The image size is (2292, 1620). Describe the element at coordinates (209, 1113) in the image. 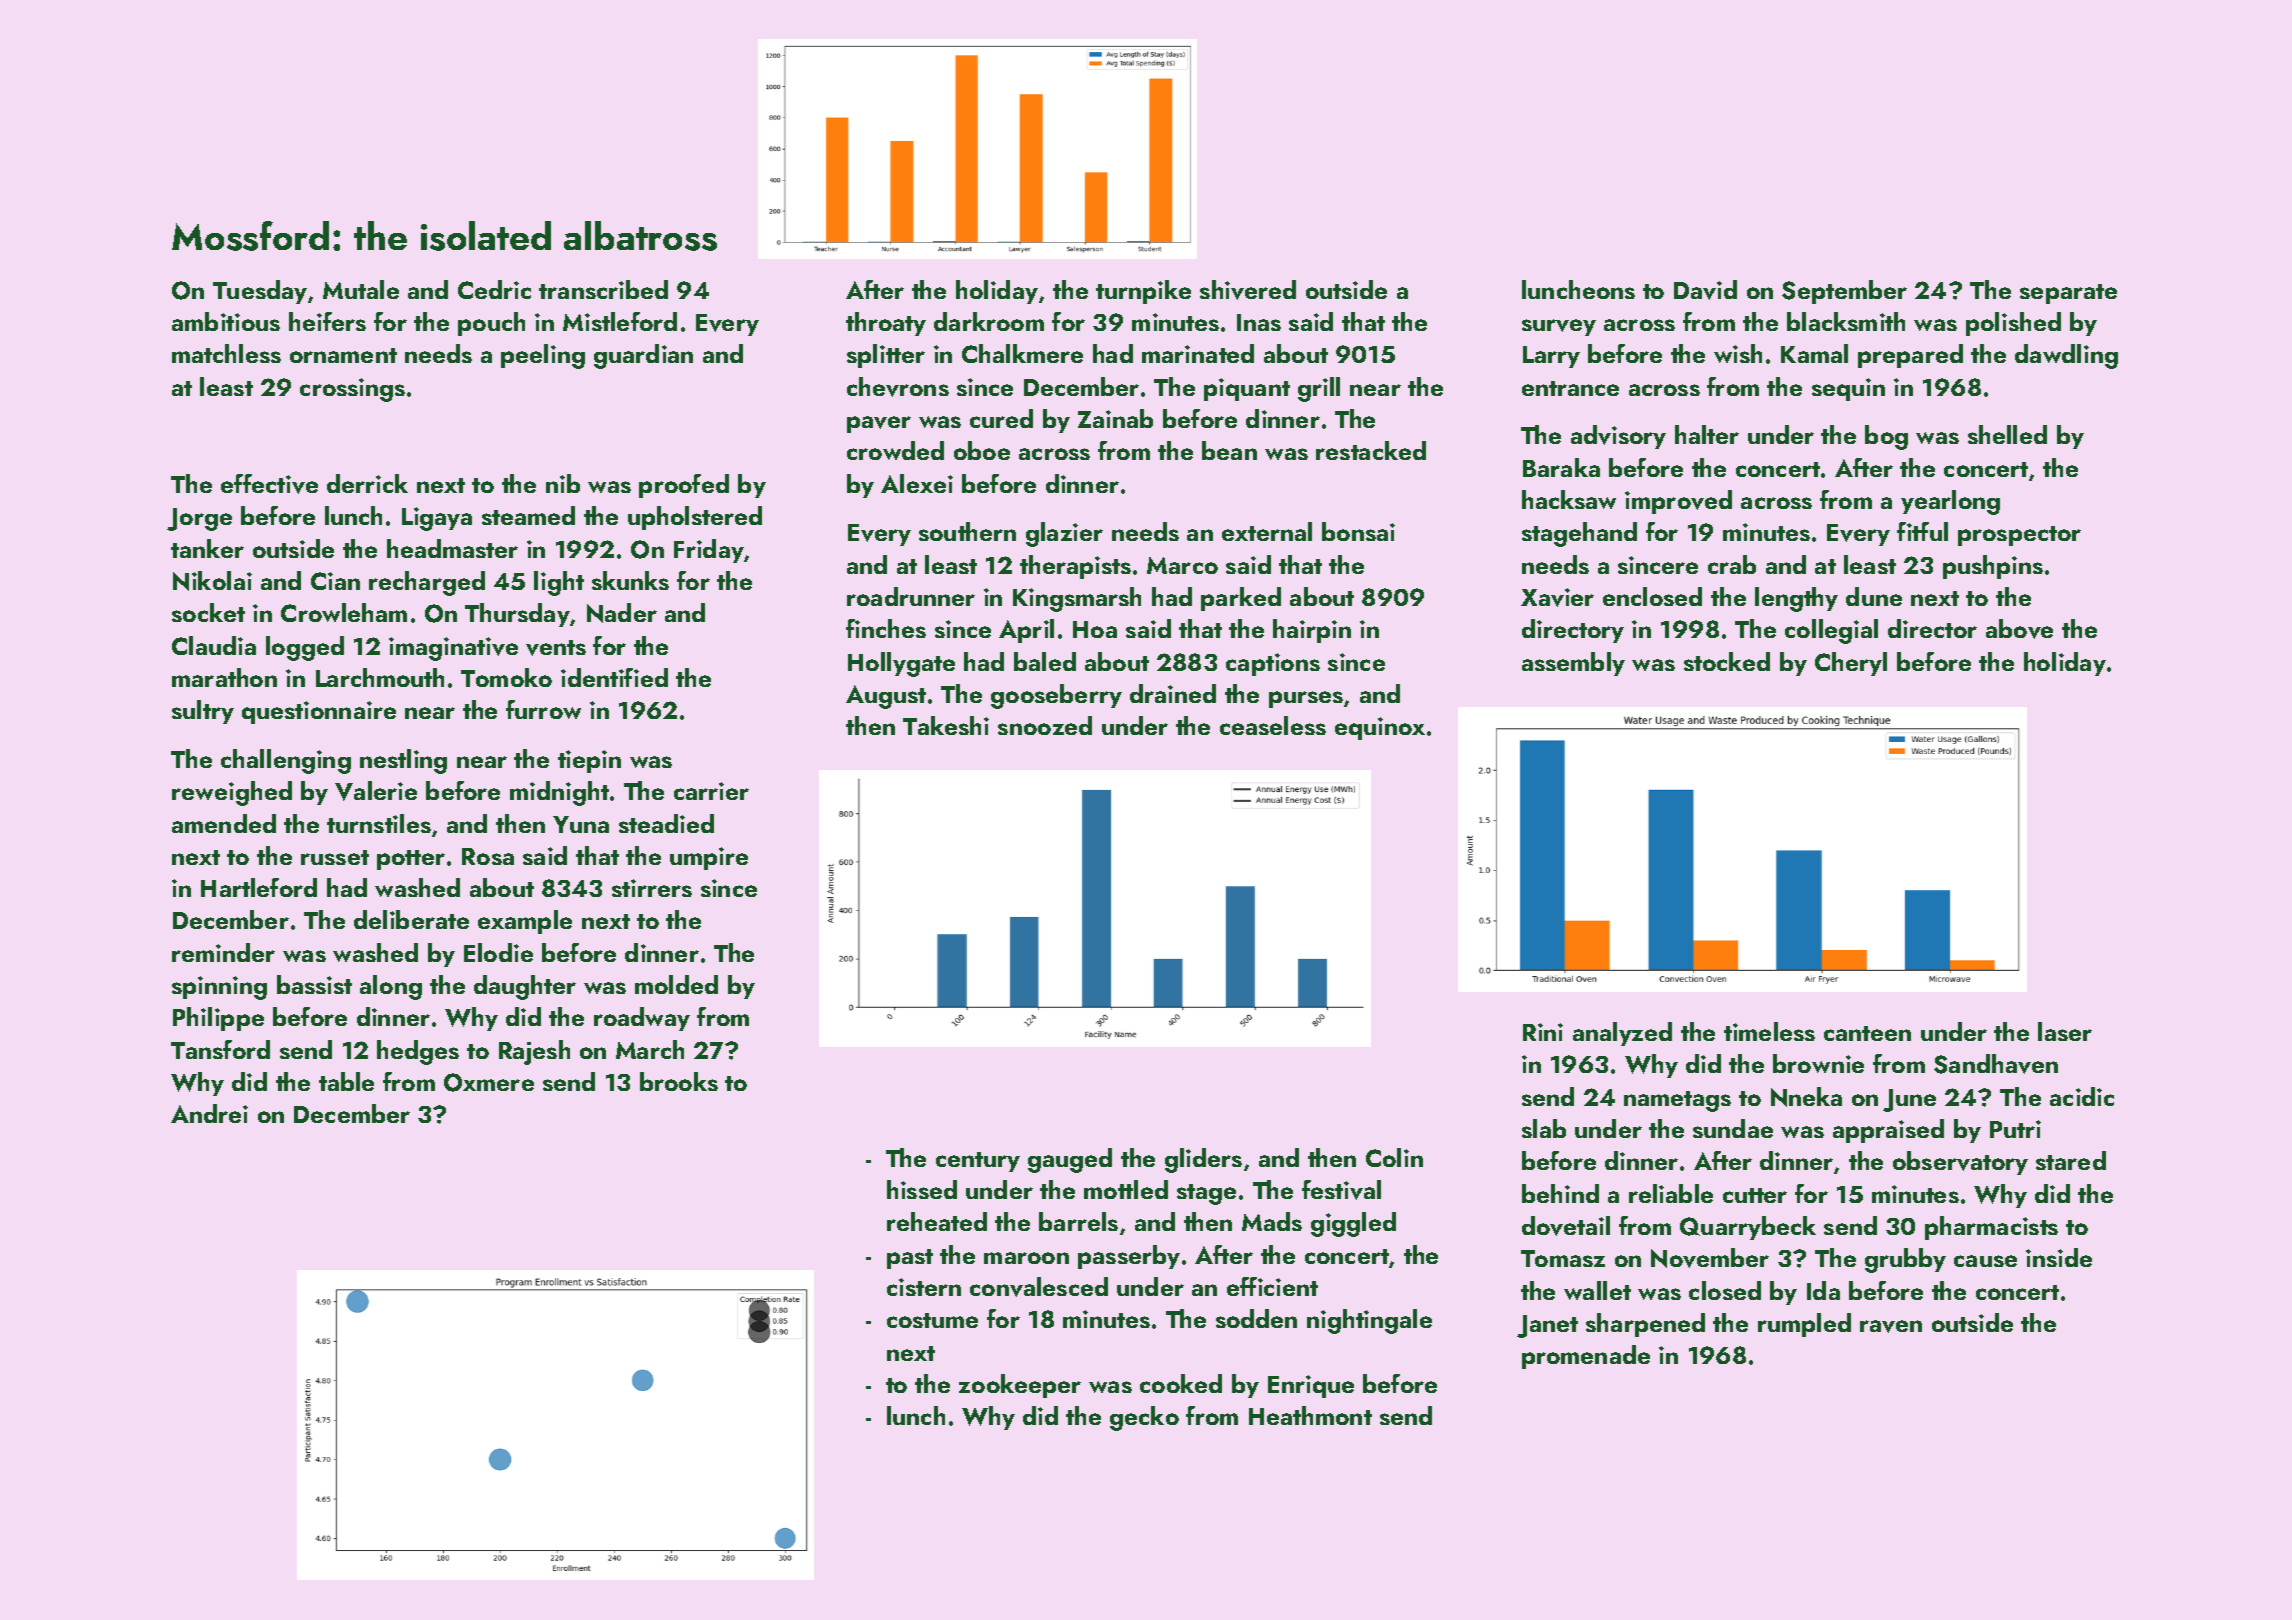

I see `Andrei` at that location.
